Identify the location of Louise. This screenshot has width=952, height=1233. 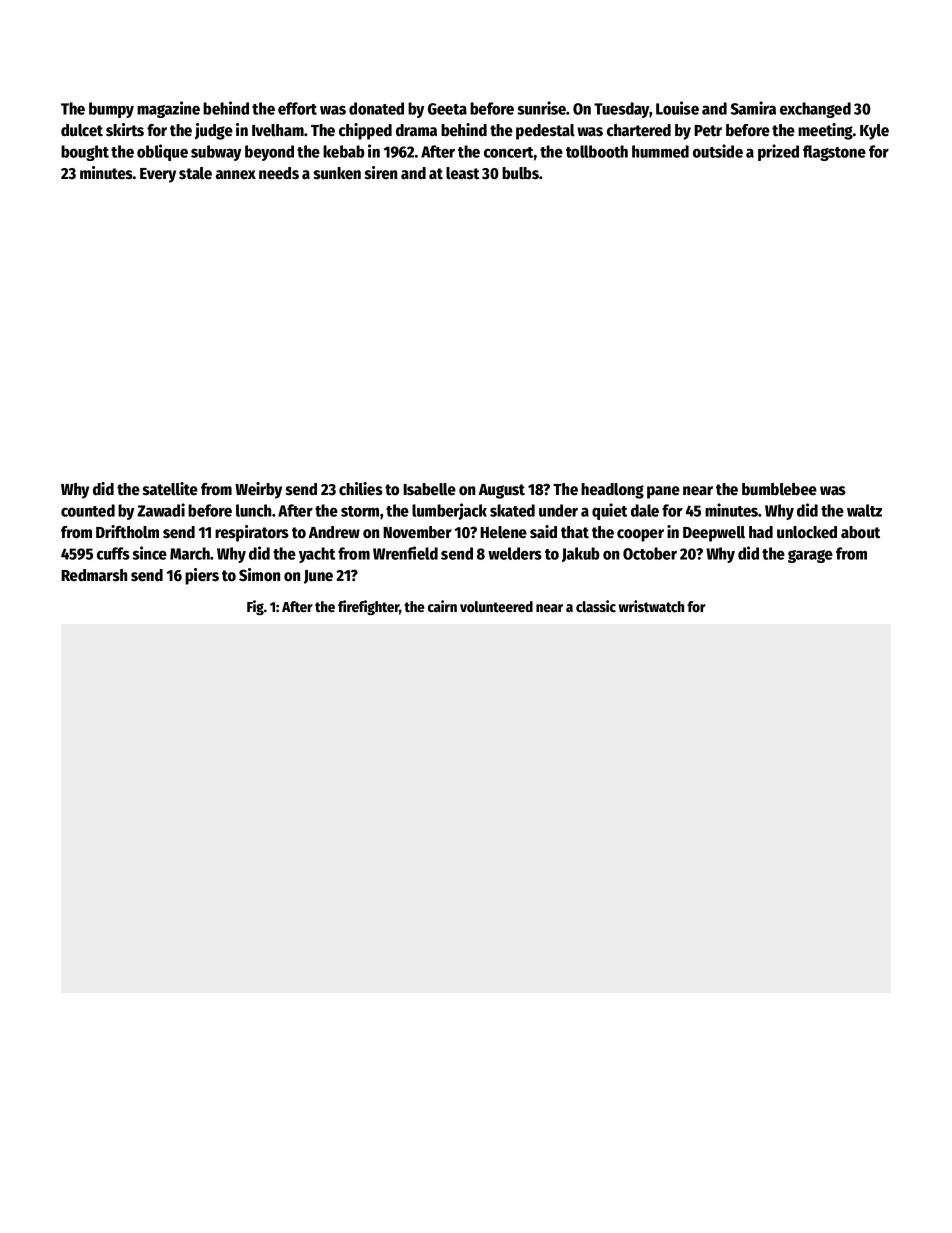
(677, 108).
